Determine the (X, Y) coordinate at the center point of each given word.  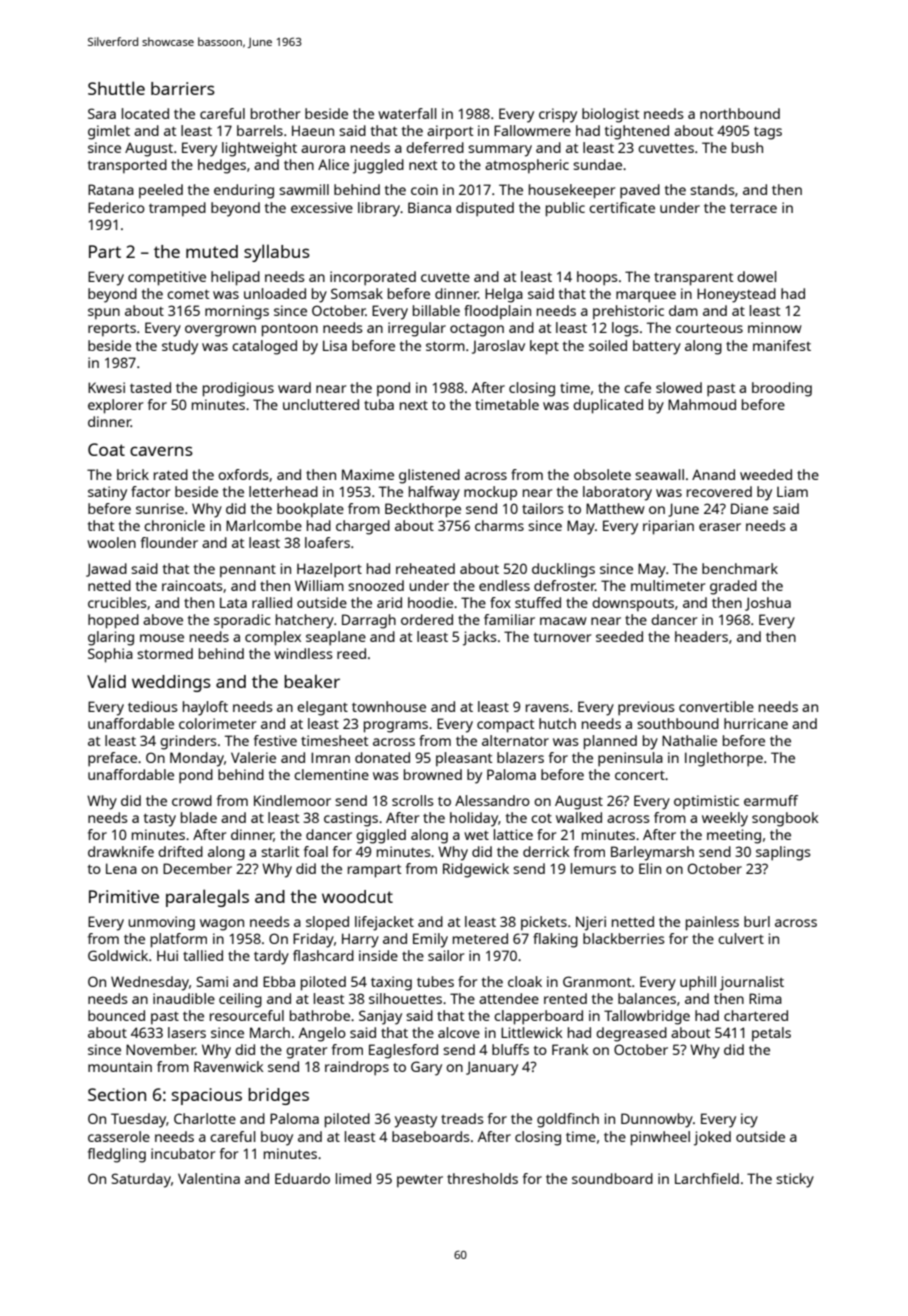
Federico (116, 207)
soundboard (612, 1178)
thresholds (482, 1178)
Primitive (124, 896)
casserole (119, 1136)
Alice (333, 164)
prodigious (238, 389)
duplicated (608, 406)
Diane (749, 508)
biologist (610, 115)
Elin (650, 868)
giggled (381, 836)
